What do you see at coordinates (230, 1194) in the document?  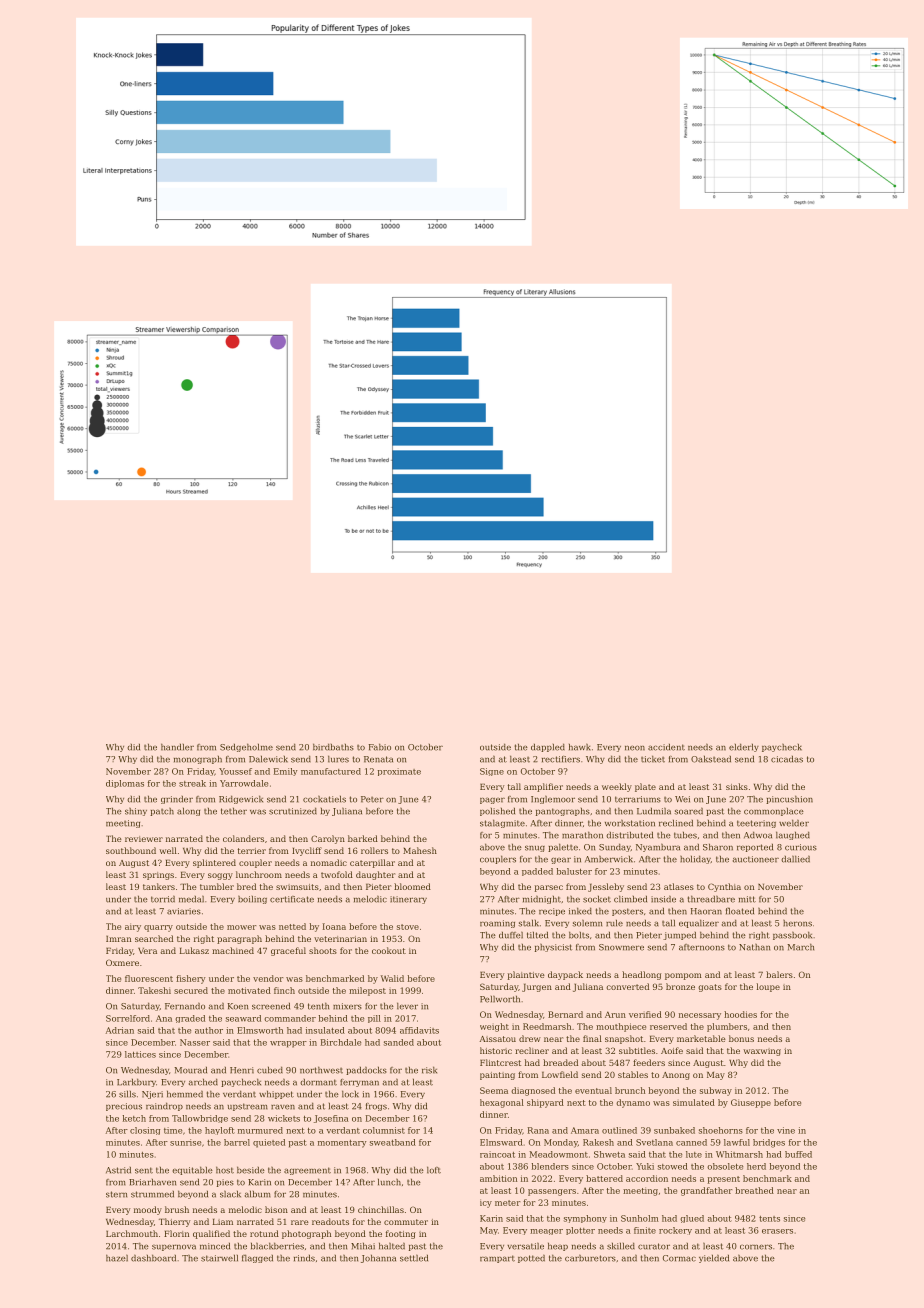 I see `slack` at bounding box center [230, 1194].
